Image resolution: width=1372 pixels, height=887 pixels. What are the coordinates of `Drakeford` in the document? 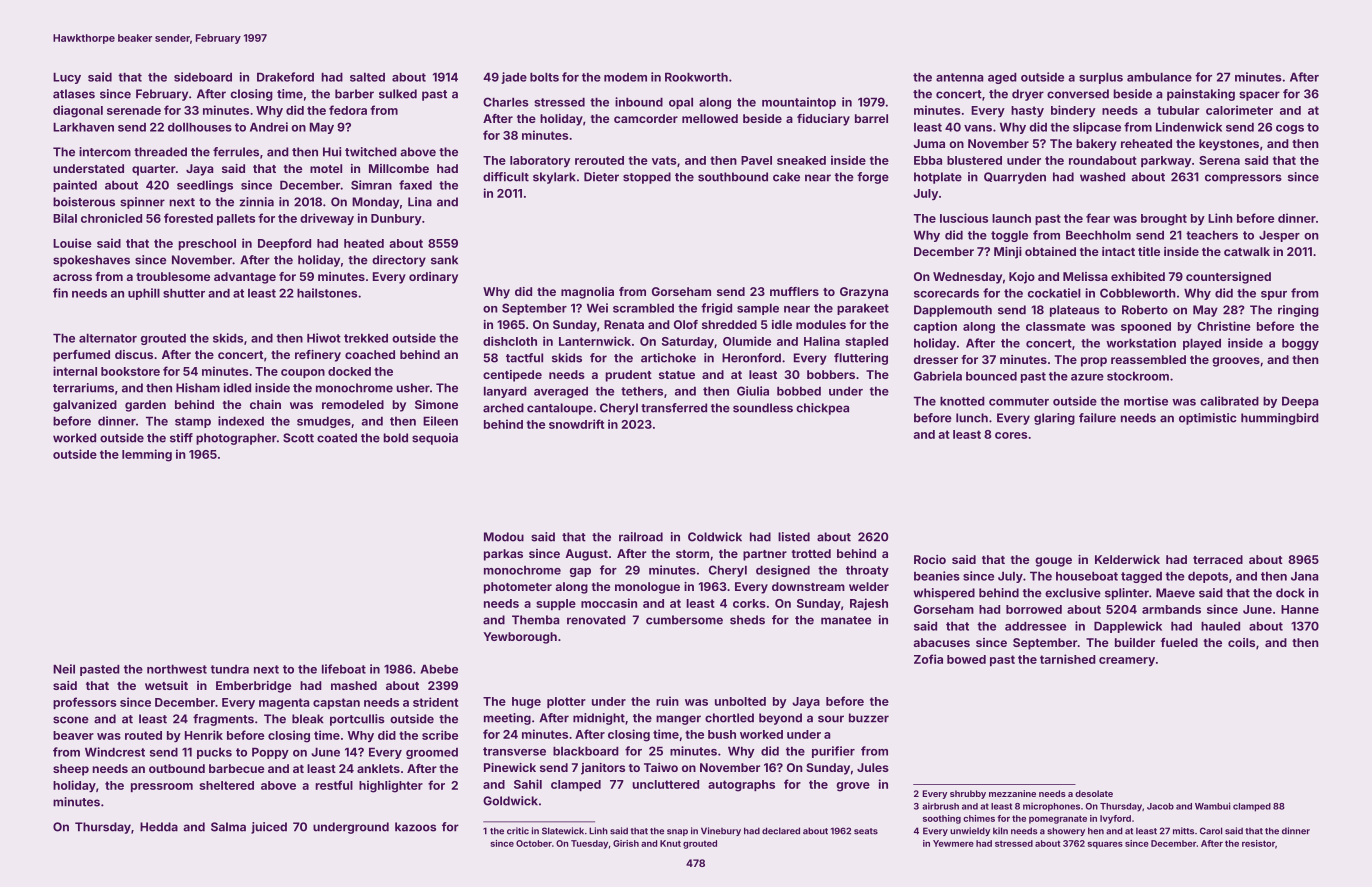 It's located at (285, 77).
